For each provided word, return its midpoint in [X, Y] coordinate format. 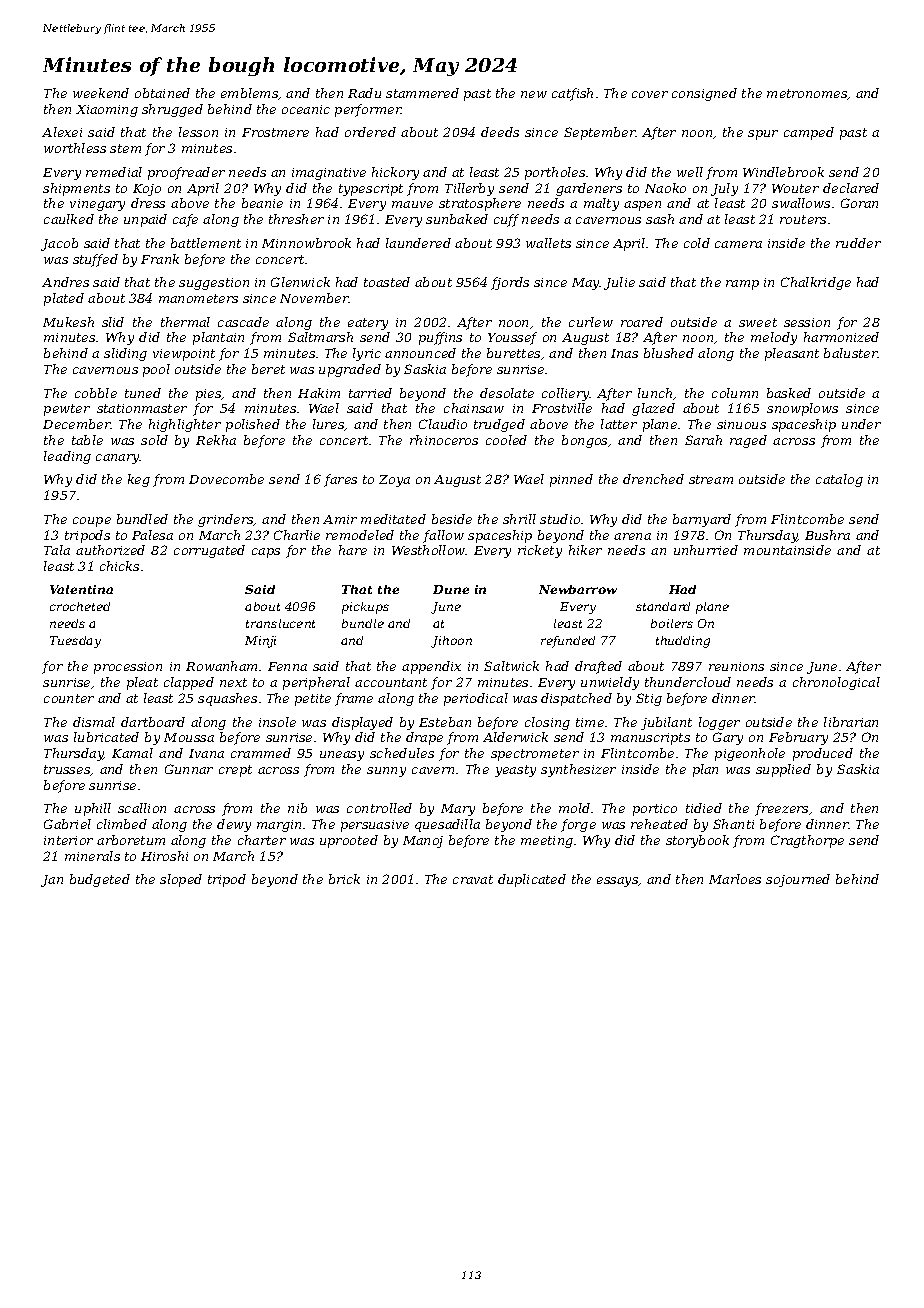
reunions [736, 666]
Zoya [394, 481]
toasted [387, 282]
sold [154, 440]
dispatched [576, 699]
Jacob [59, 244]
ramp [742, 285]
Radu [364, 93]
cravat [473, 879]
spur [763, 135]
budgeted [100, 880]
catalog [839, 480]
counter [69, 698]
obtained [162, 93]
